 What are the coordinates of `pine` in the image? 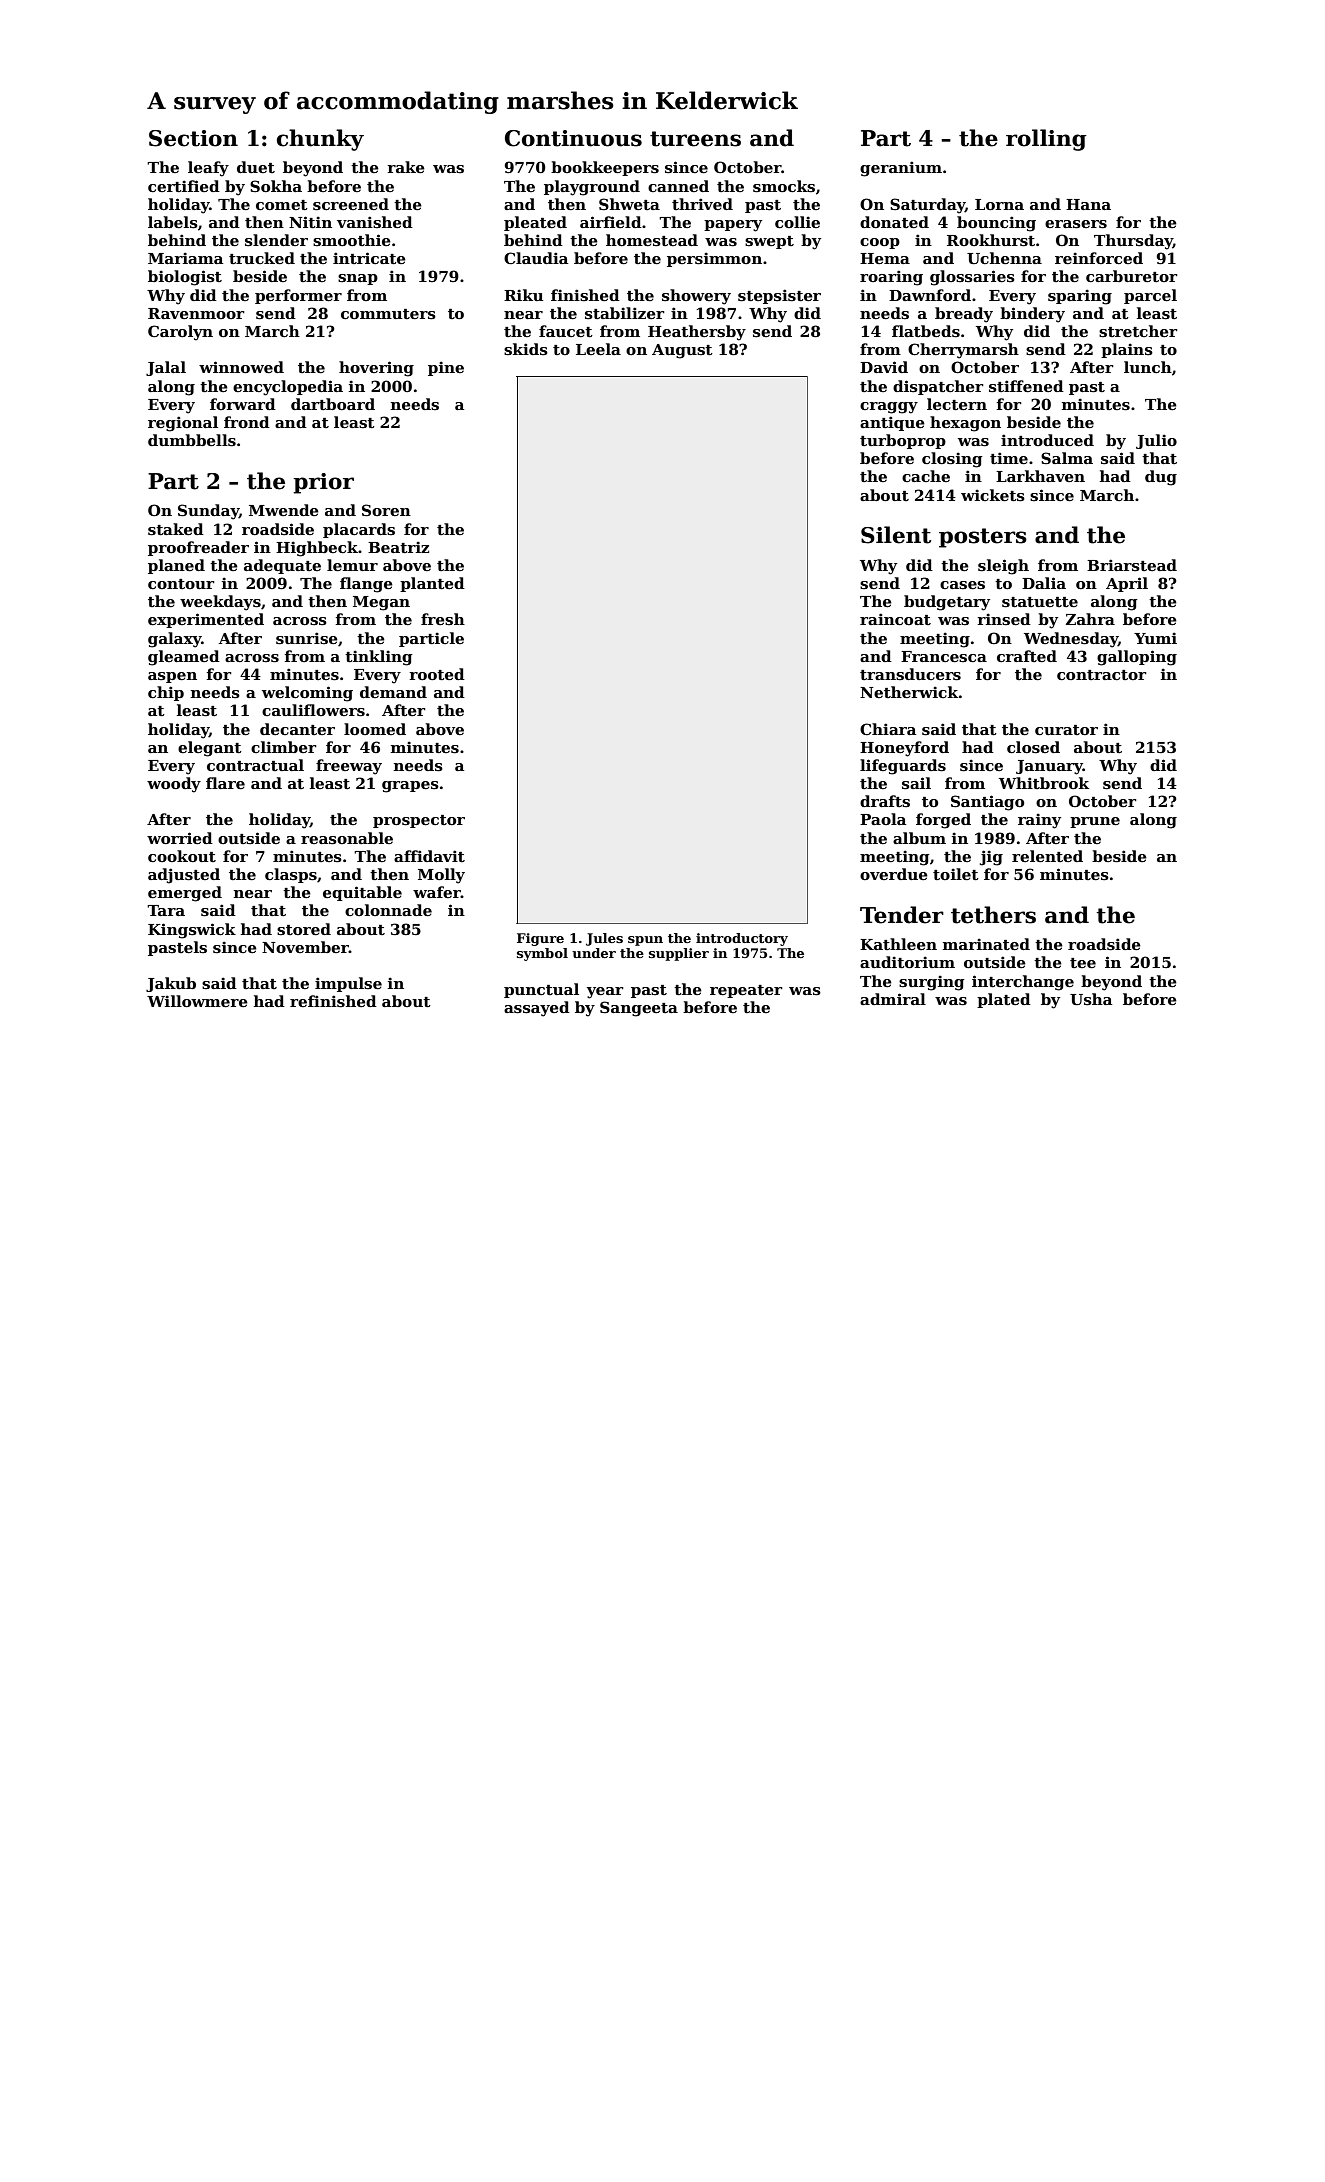 It's located at (446, 368).
